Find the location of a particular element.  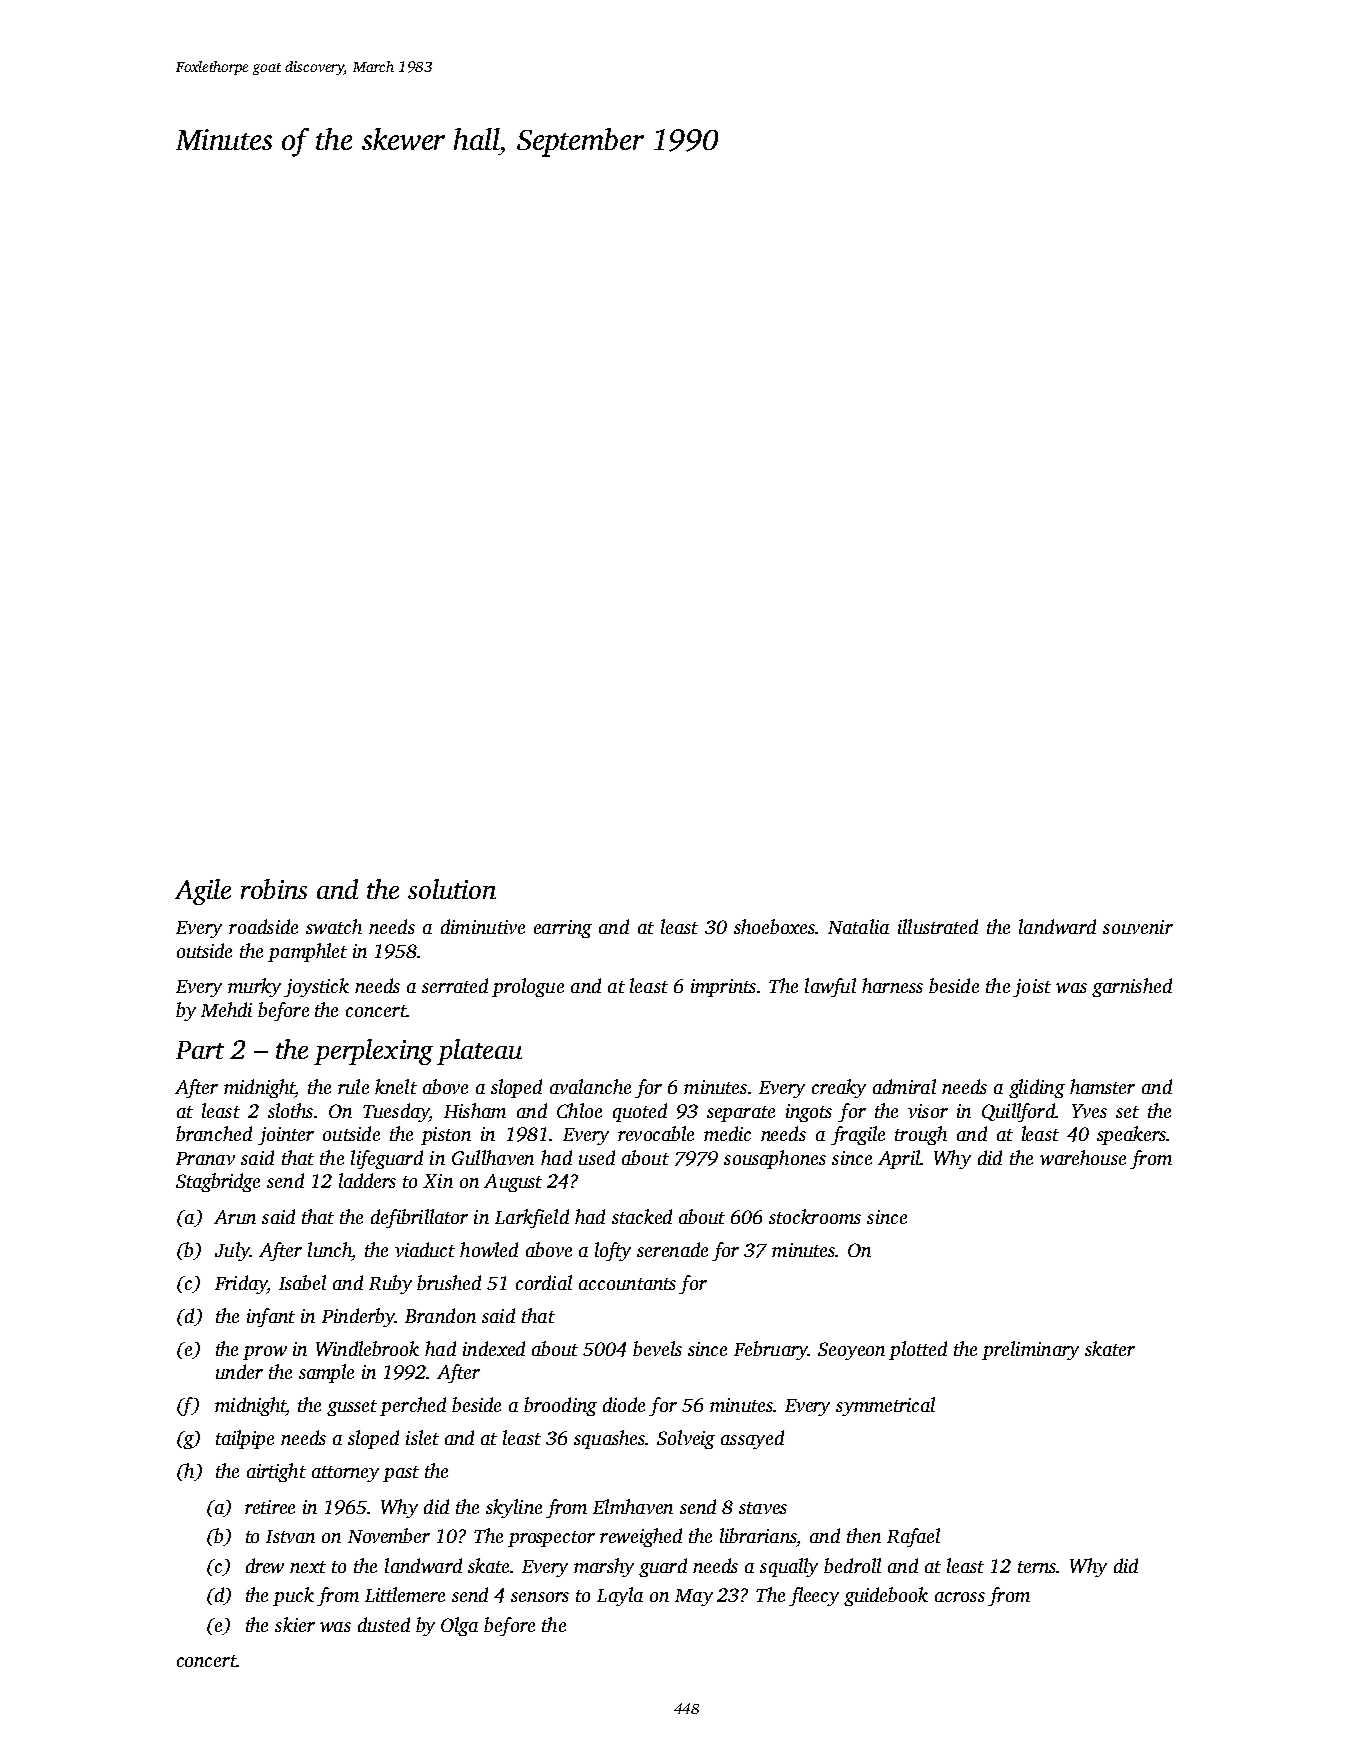

librarians is located at coordinates (758, 1535).
